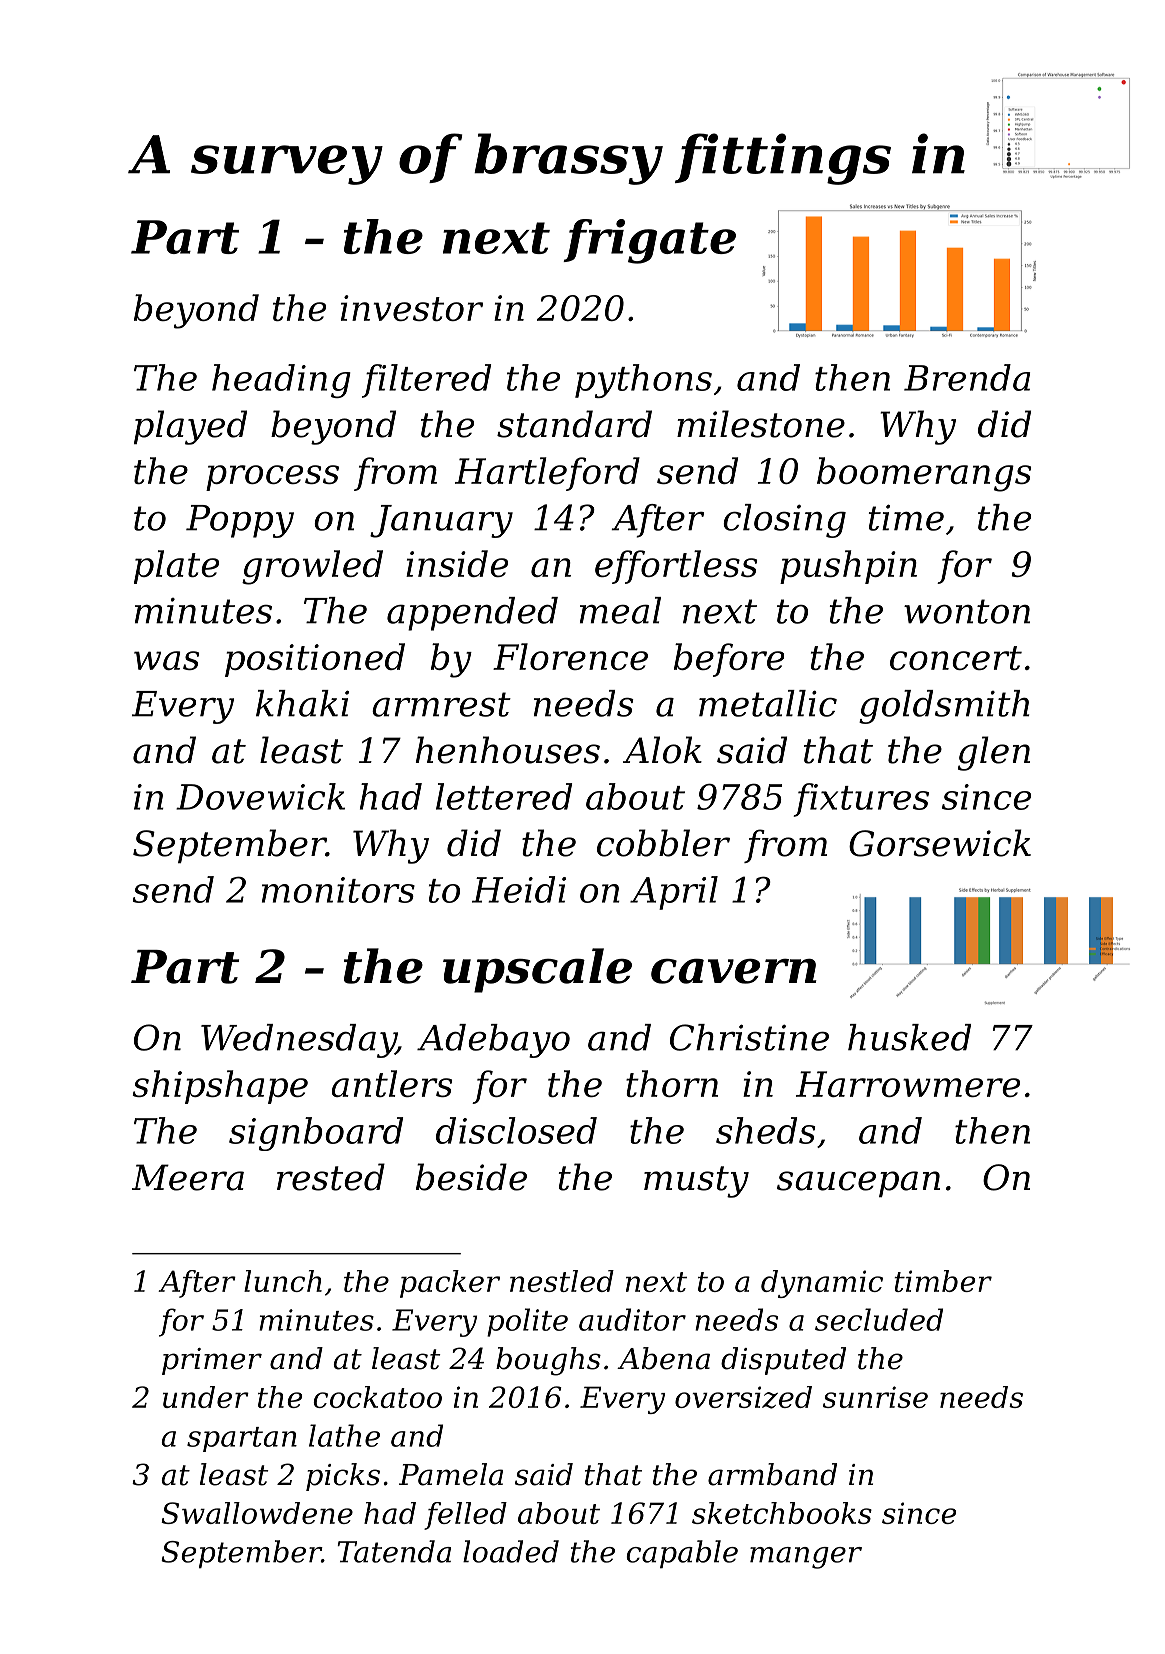 The width and height of the document is (1165, 1654). I want to click on Gorsewick, so click(940, 843).
